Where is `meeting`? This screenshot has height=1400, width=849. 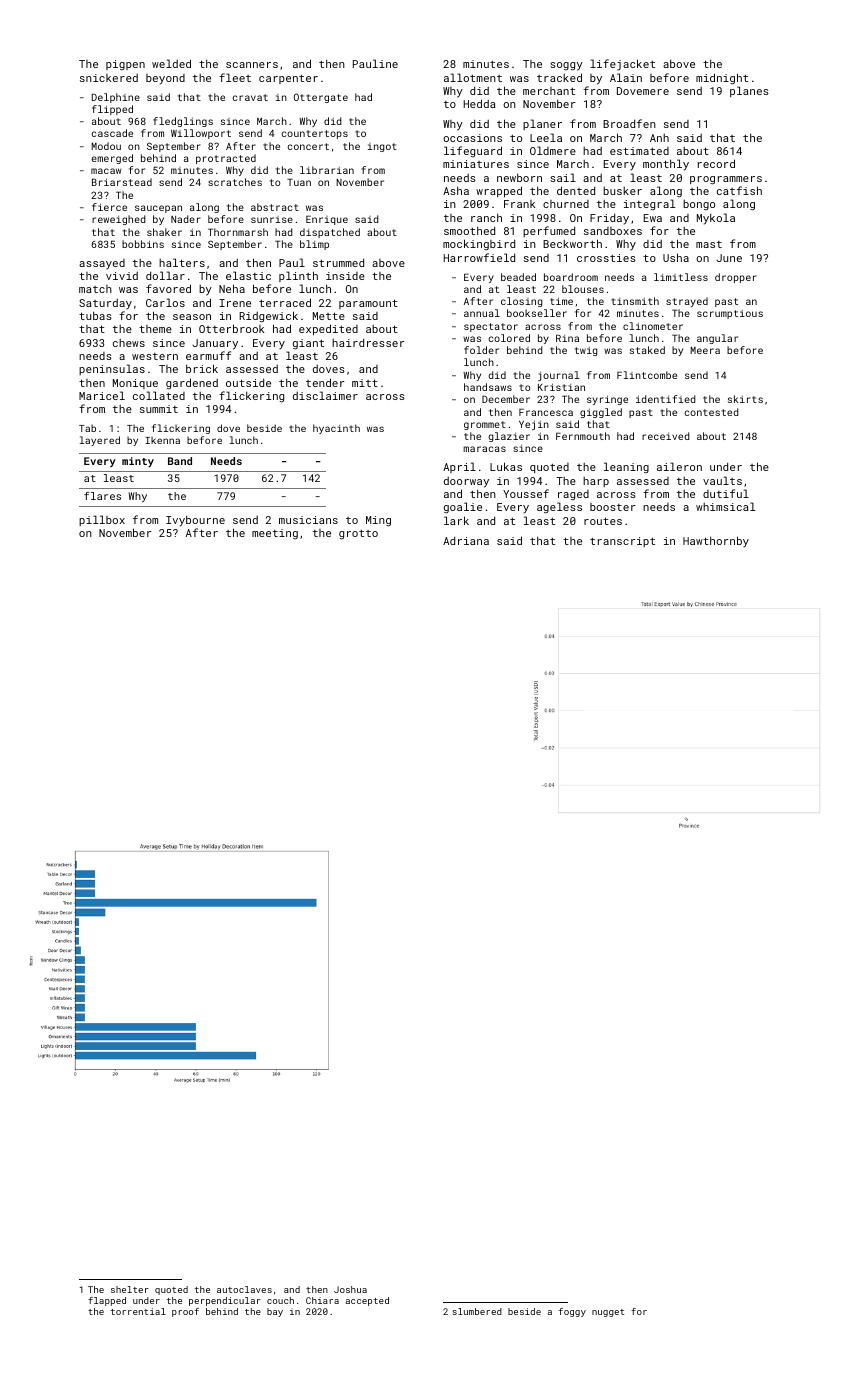 meeting is located at coordinates (275, 534).
